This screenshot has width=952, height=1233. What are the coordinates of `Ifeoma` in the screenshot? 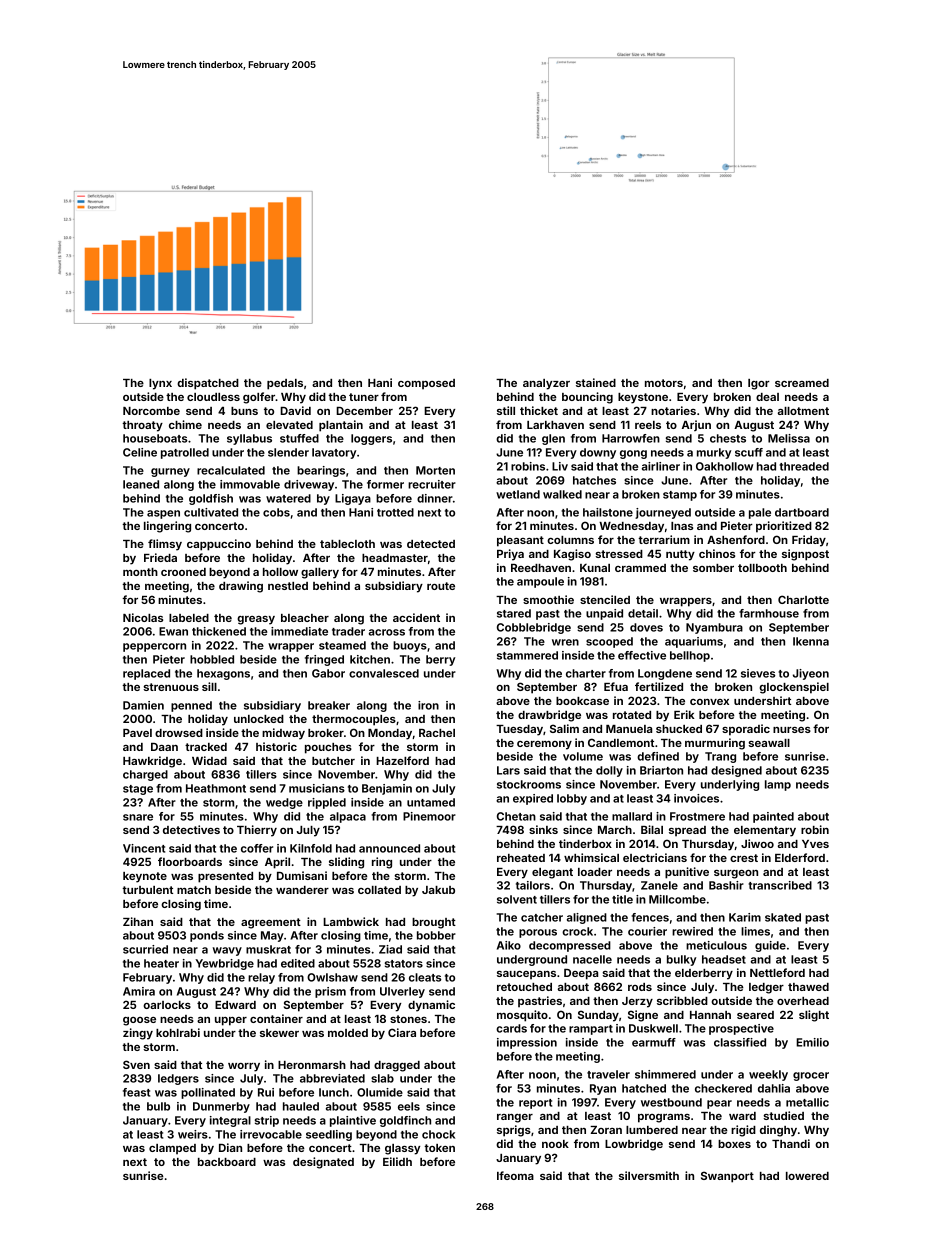 It's located at (515, 1175).
